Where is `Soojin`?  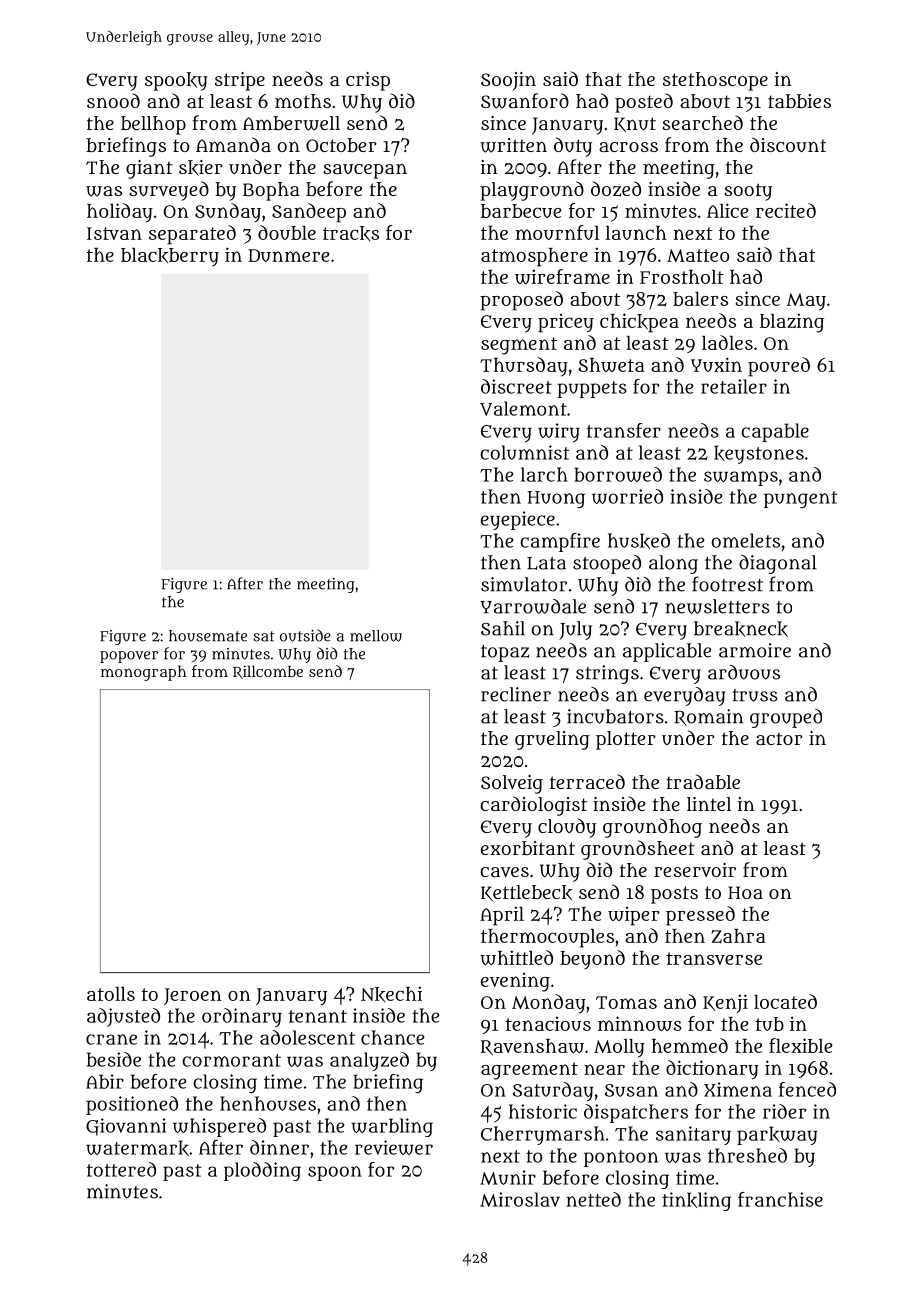
Soojin is located at coordinates (508, 81).
